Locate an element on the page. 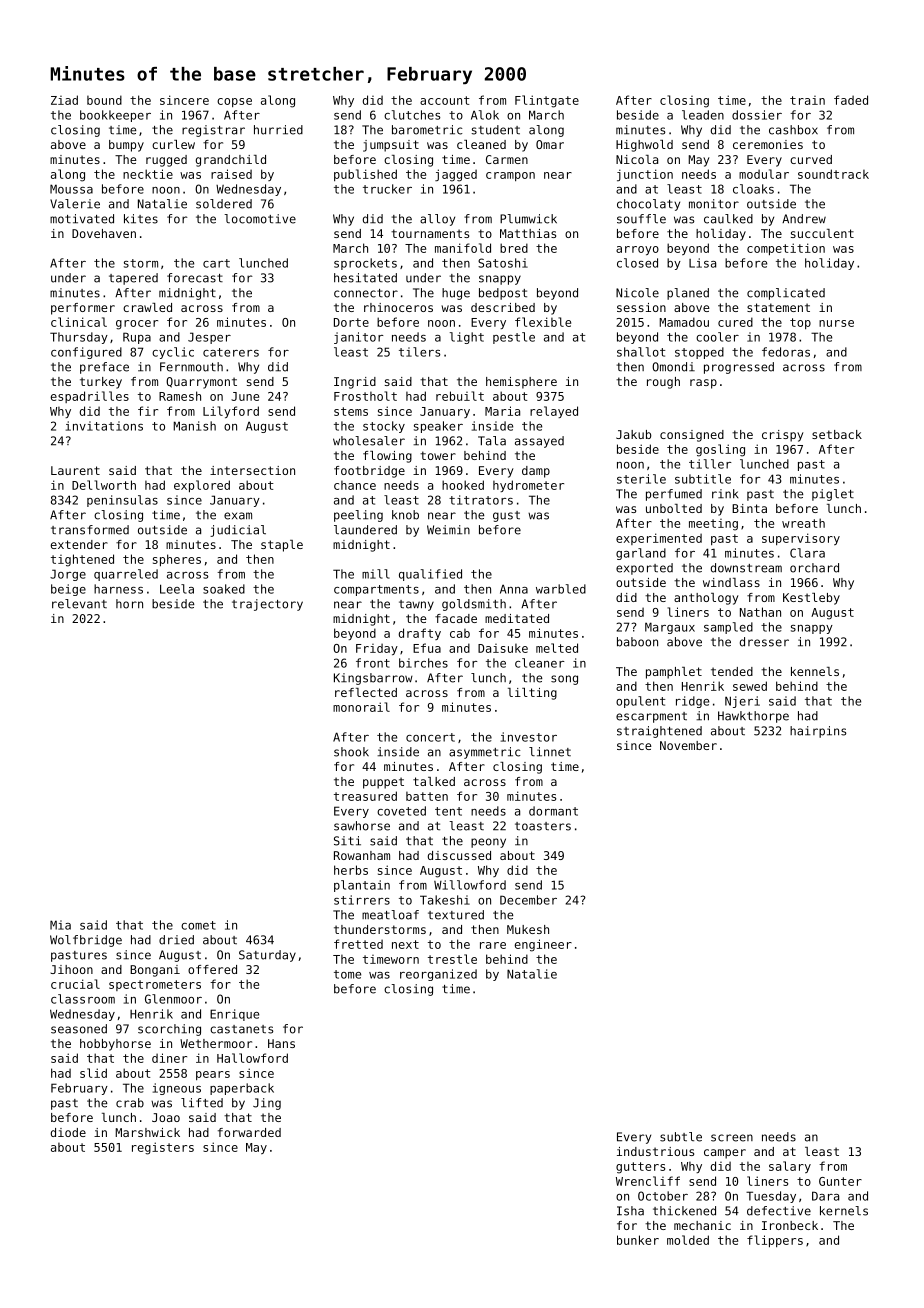  seasoned is located at coordinates (79, 1029).
